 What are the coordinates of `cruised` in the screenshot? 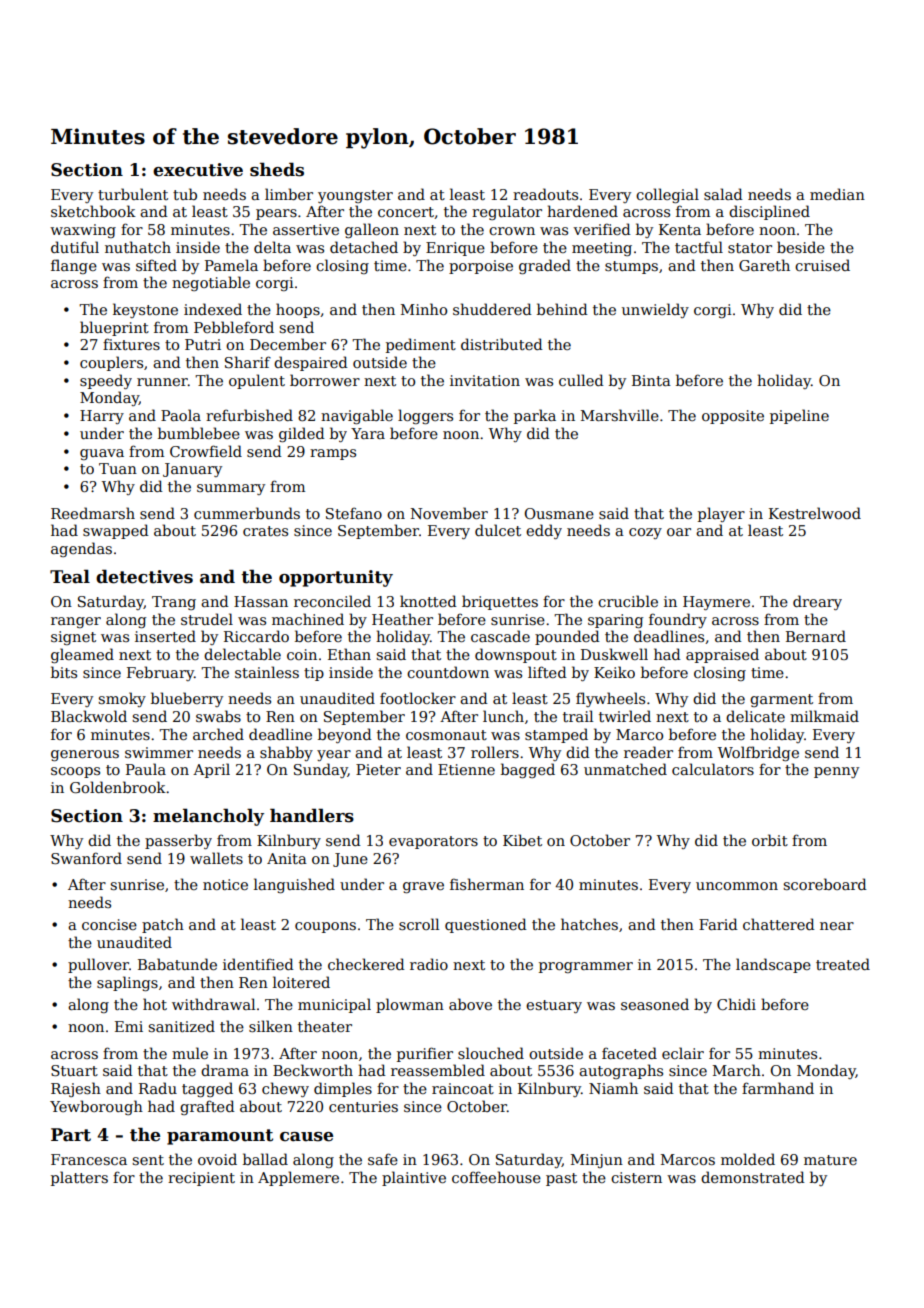 It's located at (822, 265).
